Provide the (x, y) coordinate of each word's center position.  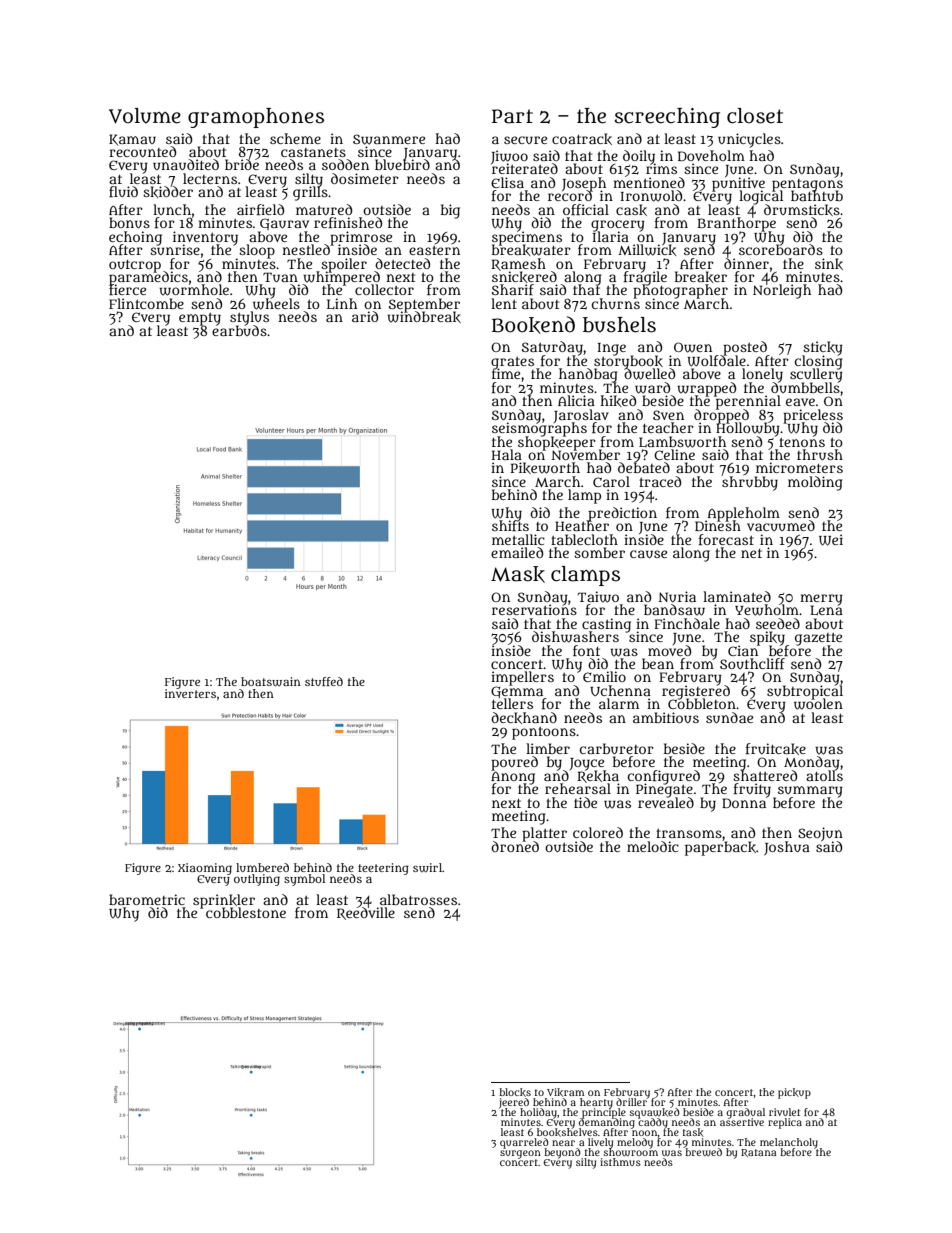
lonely (762, 375)
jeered (514, 1103)
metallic (518, 539)
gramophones (256, 118)
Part (512, 116)
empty (200, 319)
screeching (667, 118)
